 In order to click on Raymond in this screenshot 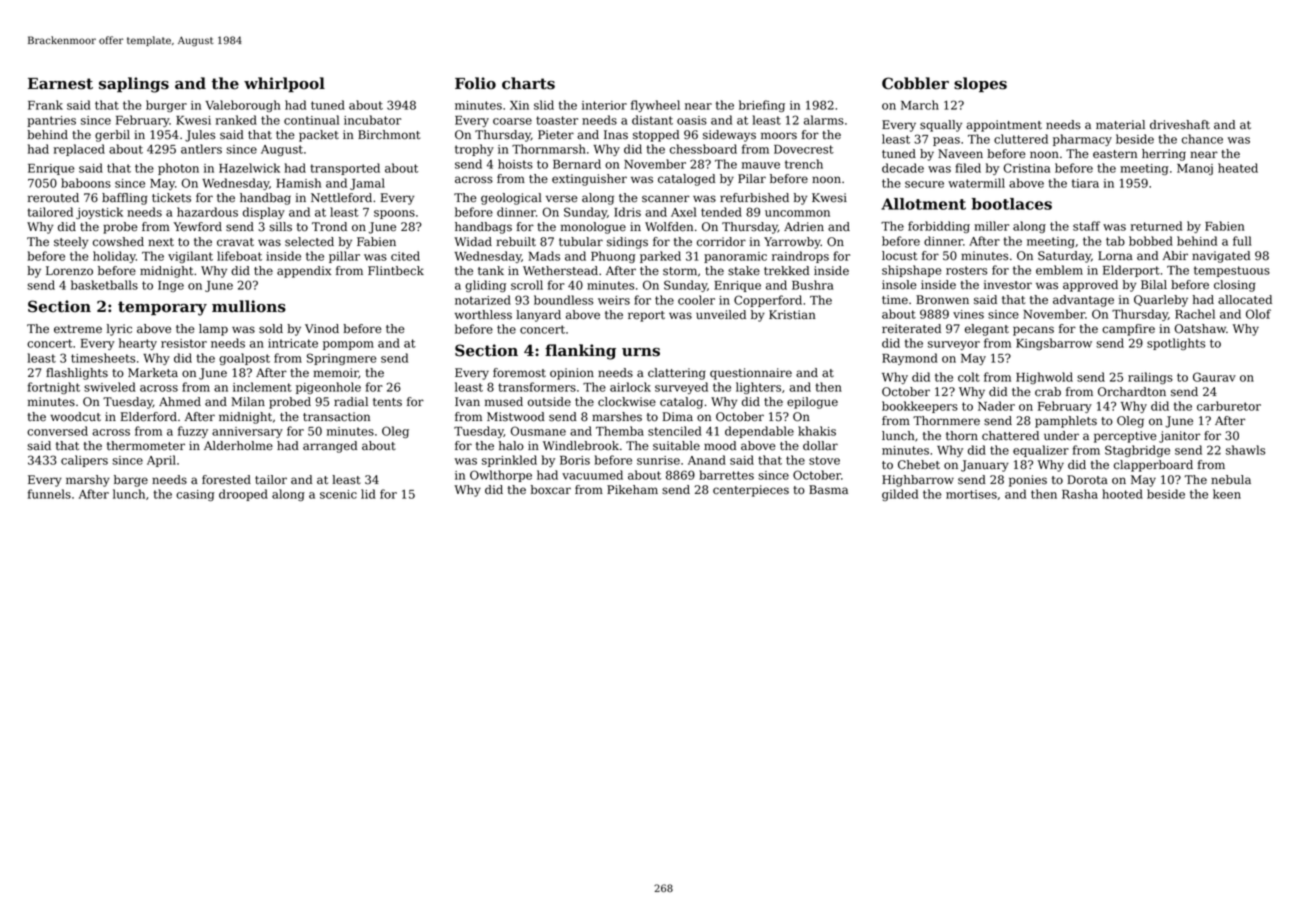, I will do `click(910, 359)`.
